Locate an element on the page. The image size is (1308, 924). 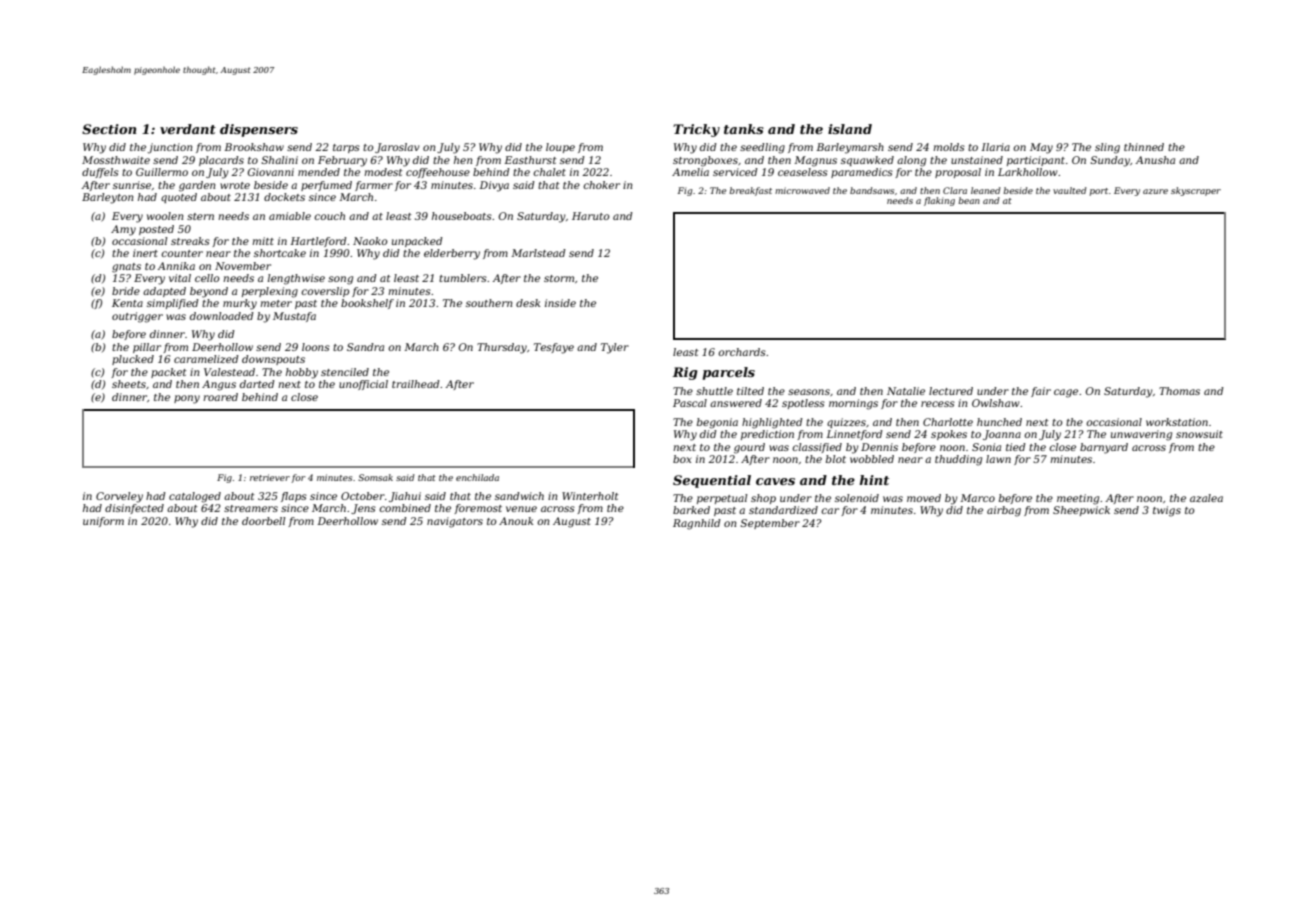
skyscraper is located at coordinates (1196, 191).
